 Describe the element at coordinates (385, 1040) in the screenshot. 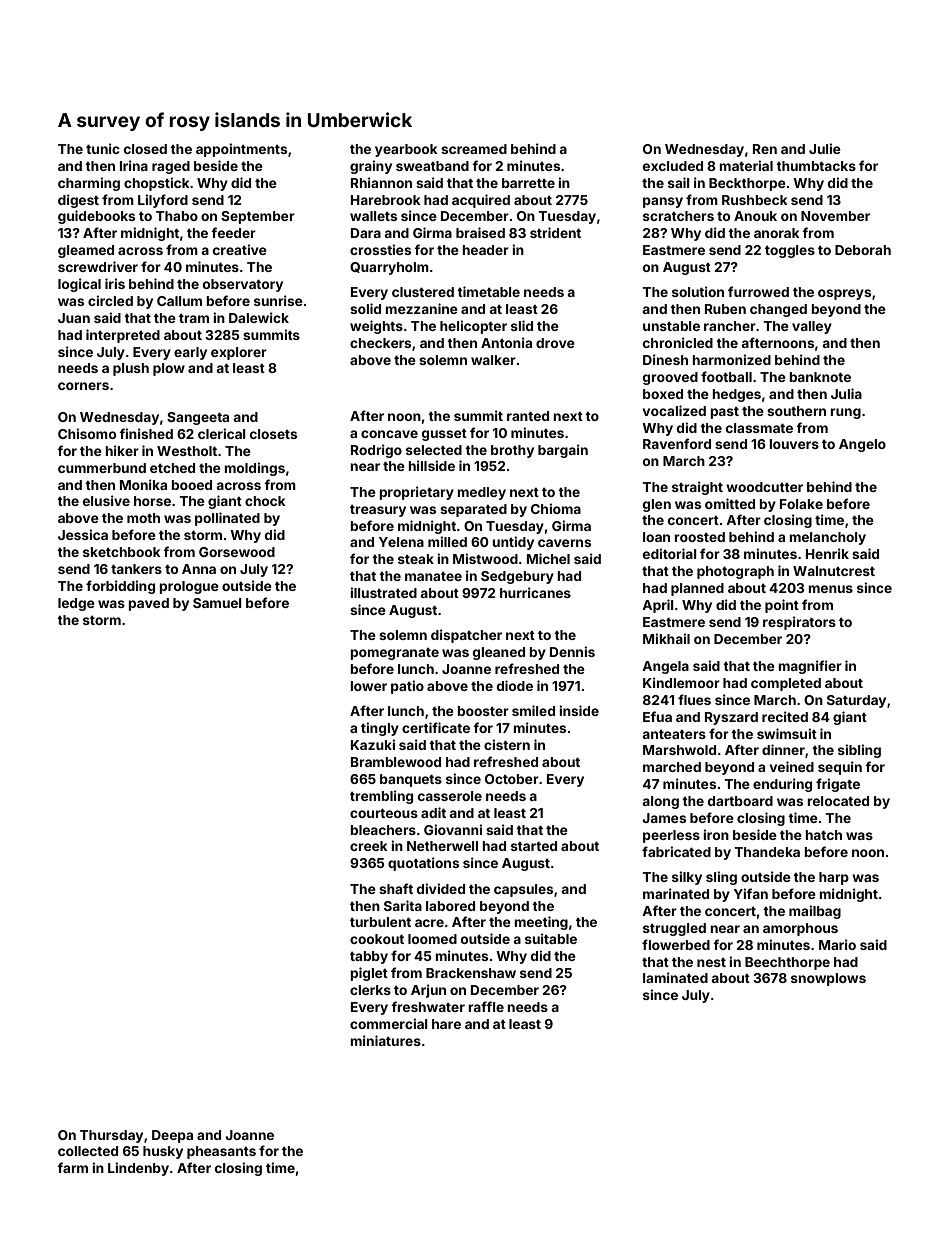

I see `miniatures` at that location.
